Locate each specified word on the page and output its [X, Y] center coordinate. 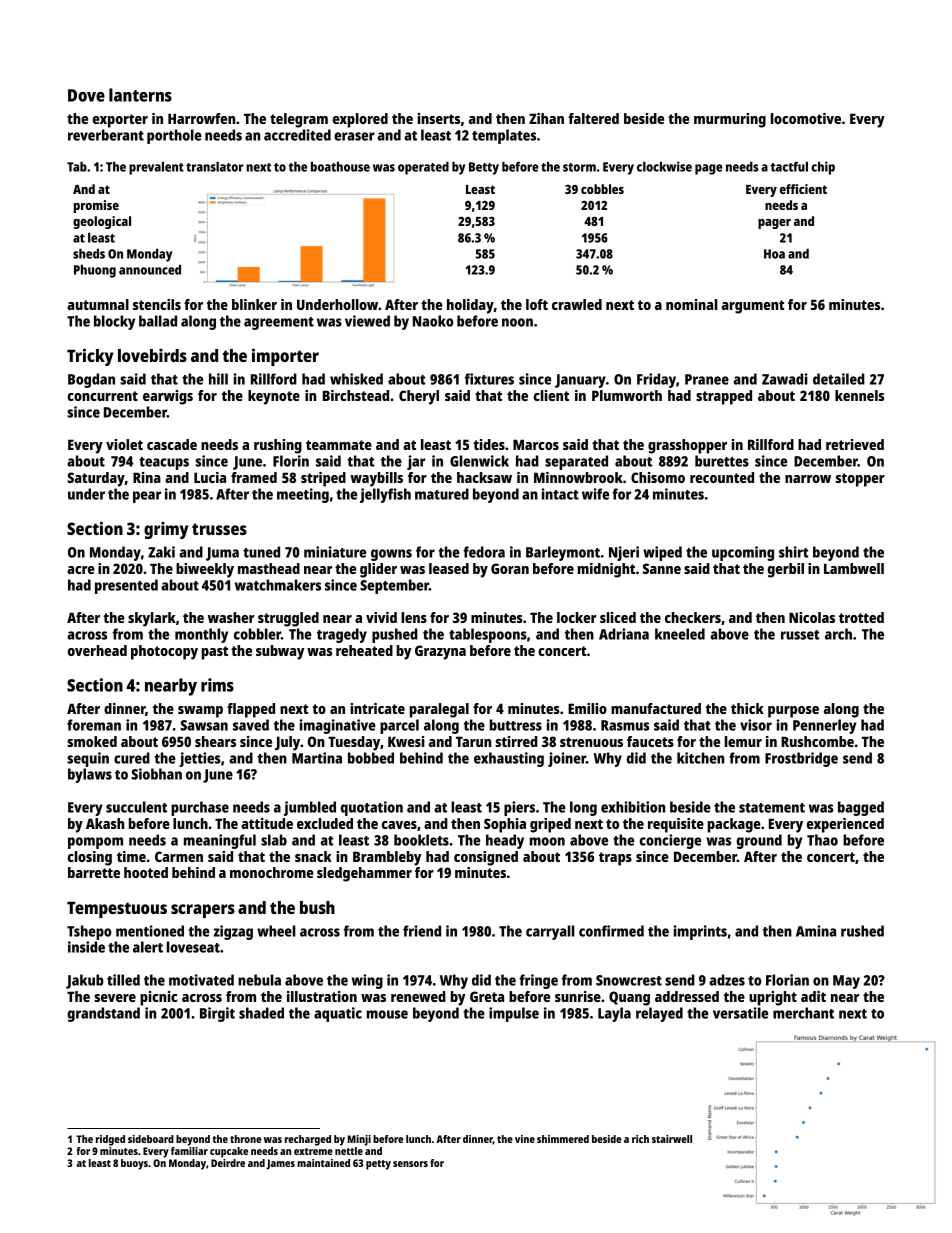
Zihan [546, 118]
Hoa [774, 254]
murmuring [730, 120]
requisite [676, 825]
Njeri [624, 553]
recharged [308, 1140]
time [131, 856]
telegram [299, 120]
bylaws [90, 775]
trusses [219, 529]
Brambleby [387, 858]
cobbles [602, 189]
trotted [861, 617]
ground [759, 841]
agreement [279, 323]
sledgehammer [364, 874]
